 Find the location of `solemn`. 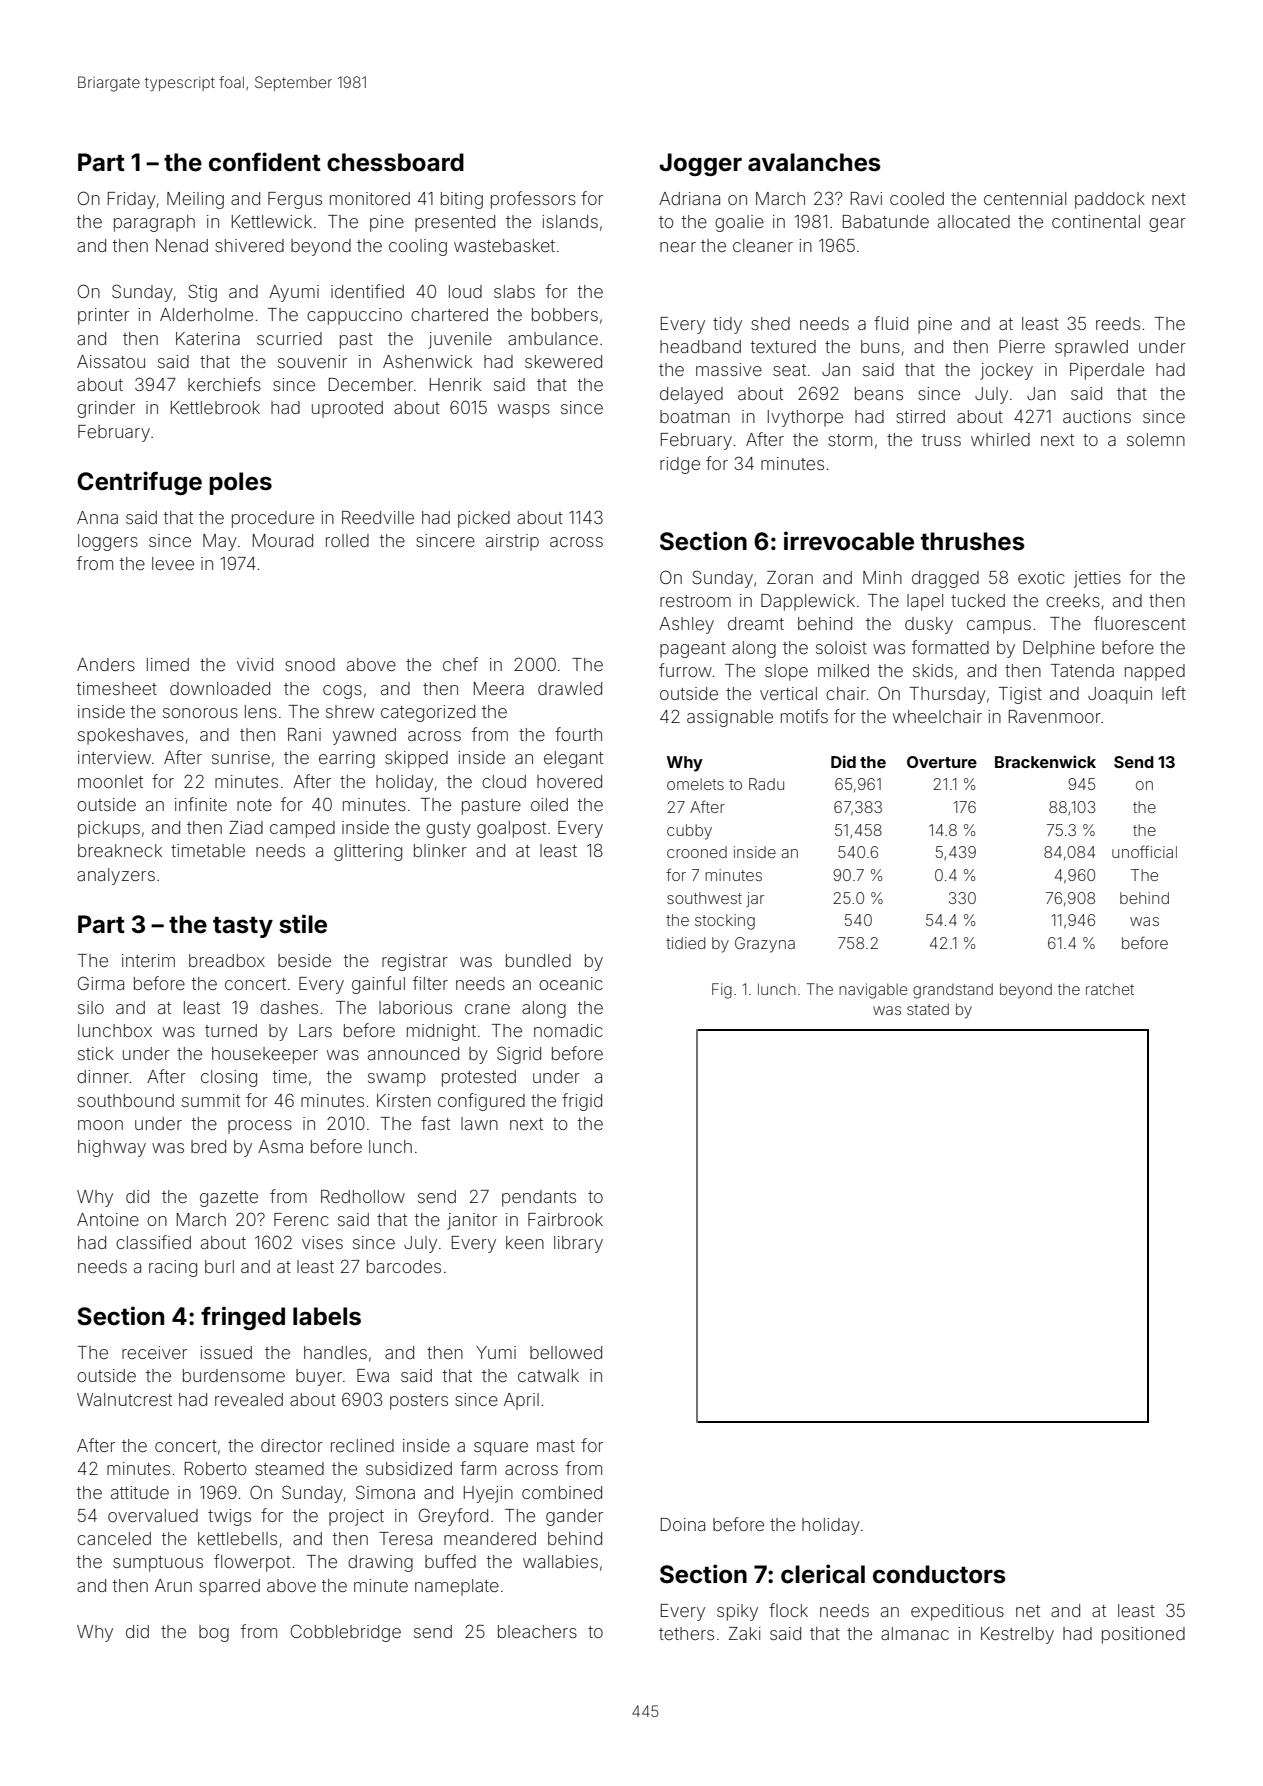

solemn is located at coordinates (1156, 439).
